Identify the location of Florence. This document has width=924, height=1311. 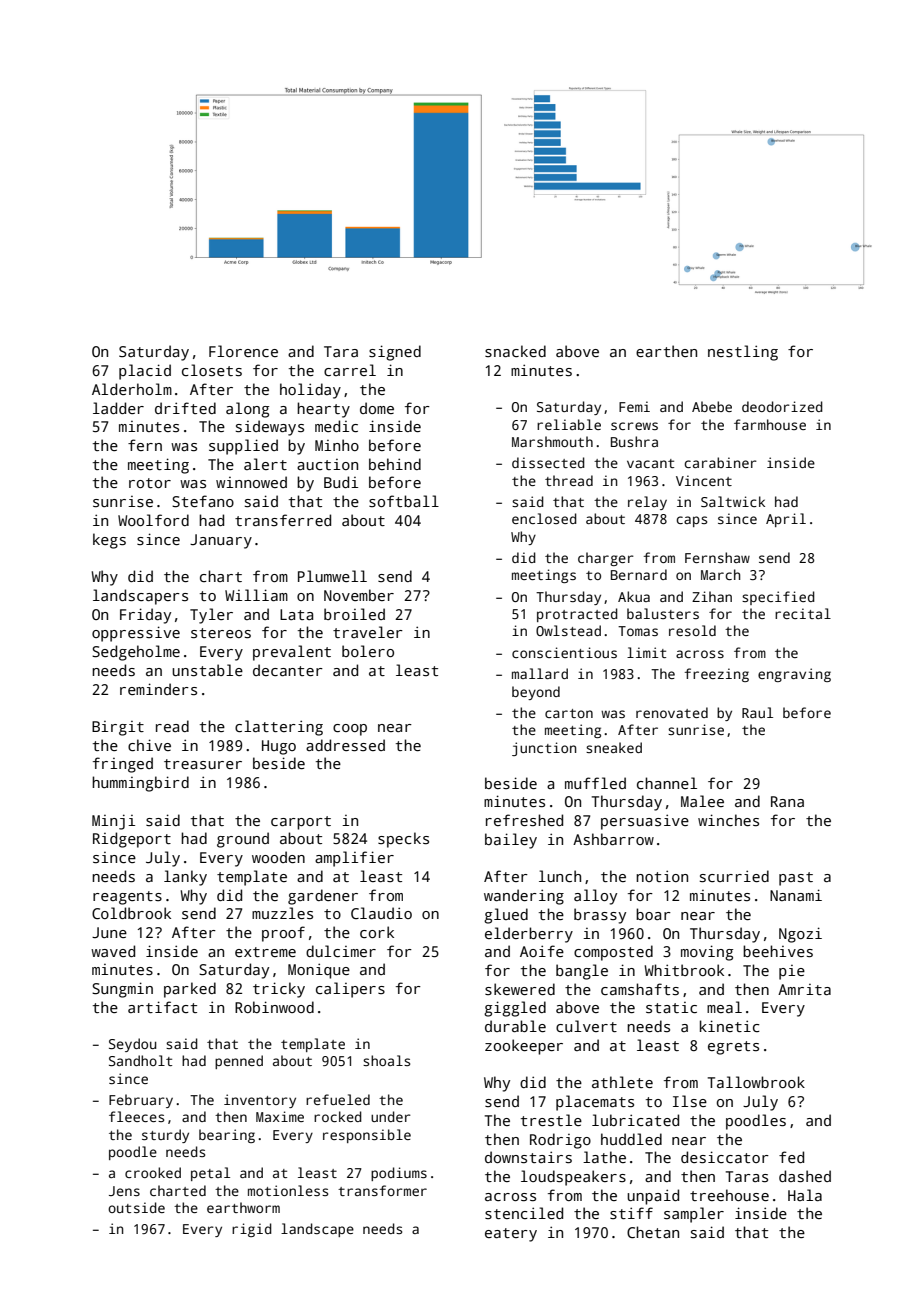
(243, 351).
